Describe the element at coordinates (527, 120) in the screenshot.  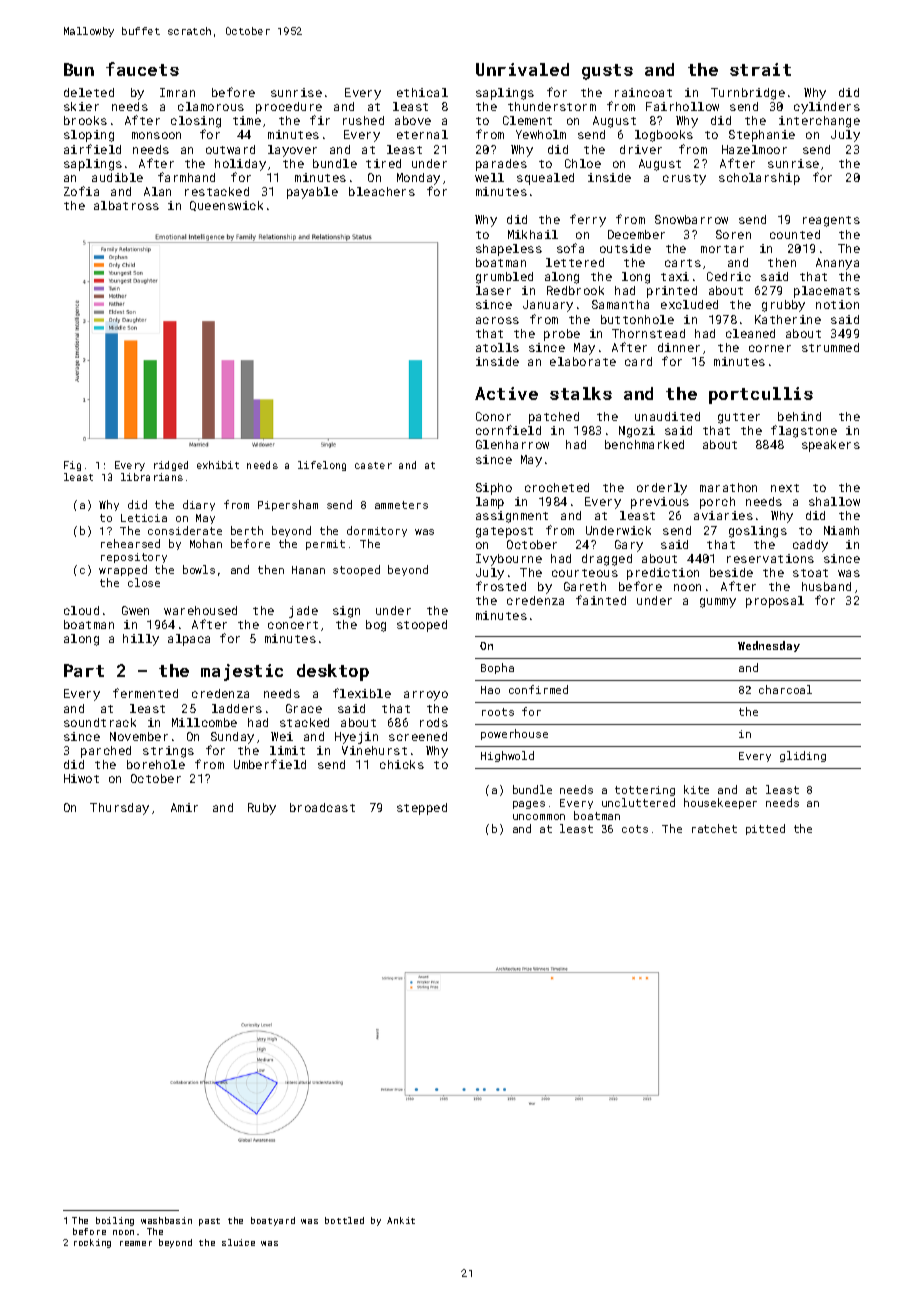
I see `Clement` at that location.
